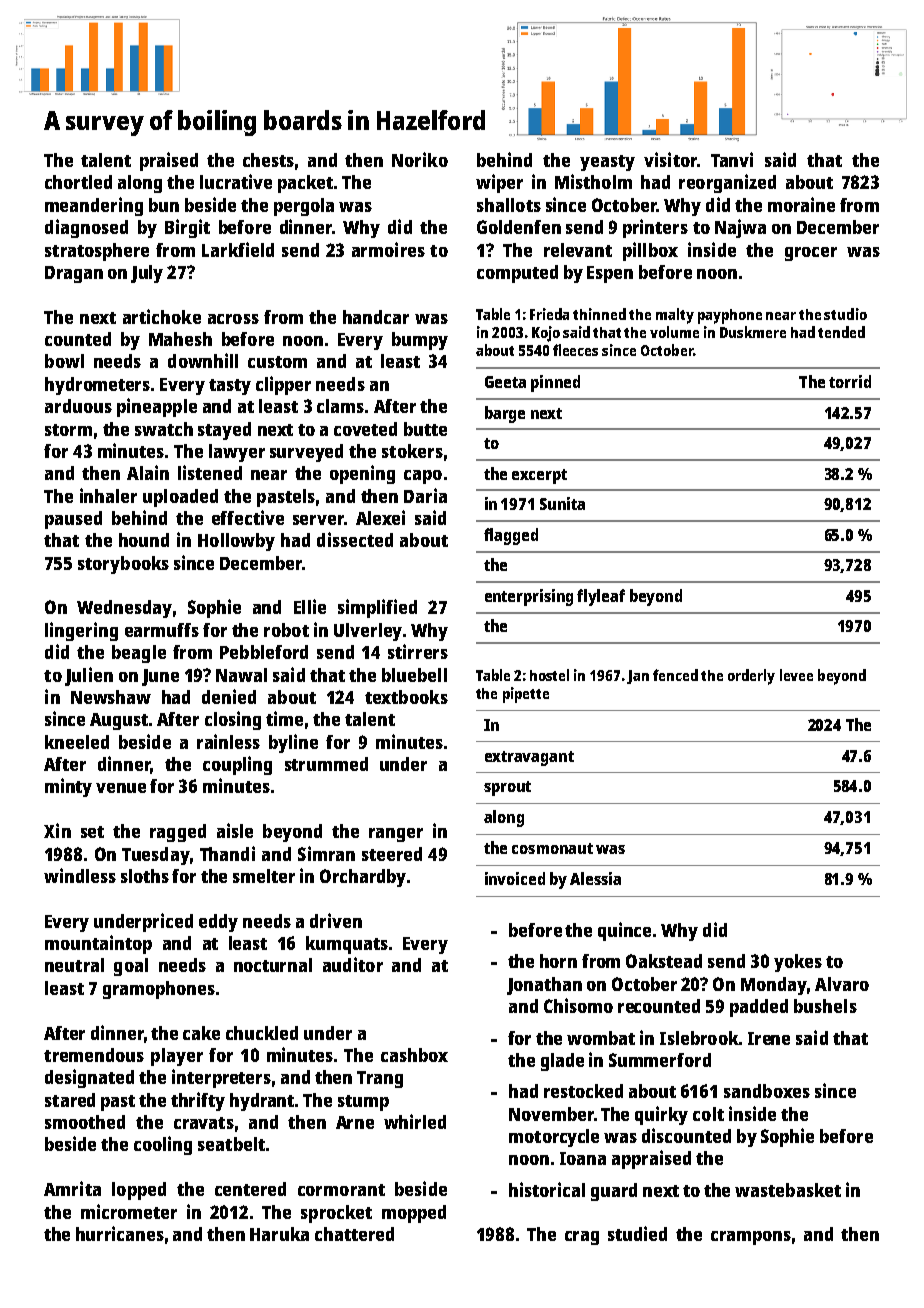  Describe the element at coordinates (552, 848) in the screenshot. I see `cosmonaut` at that location.
